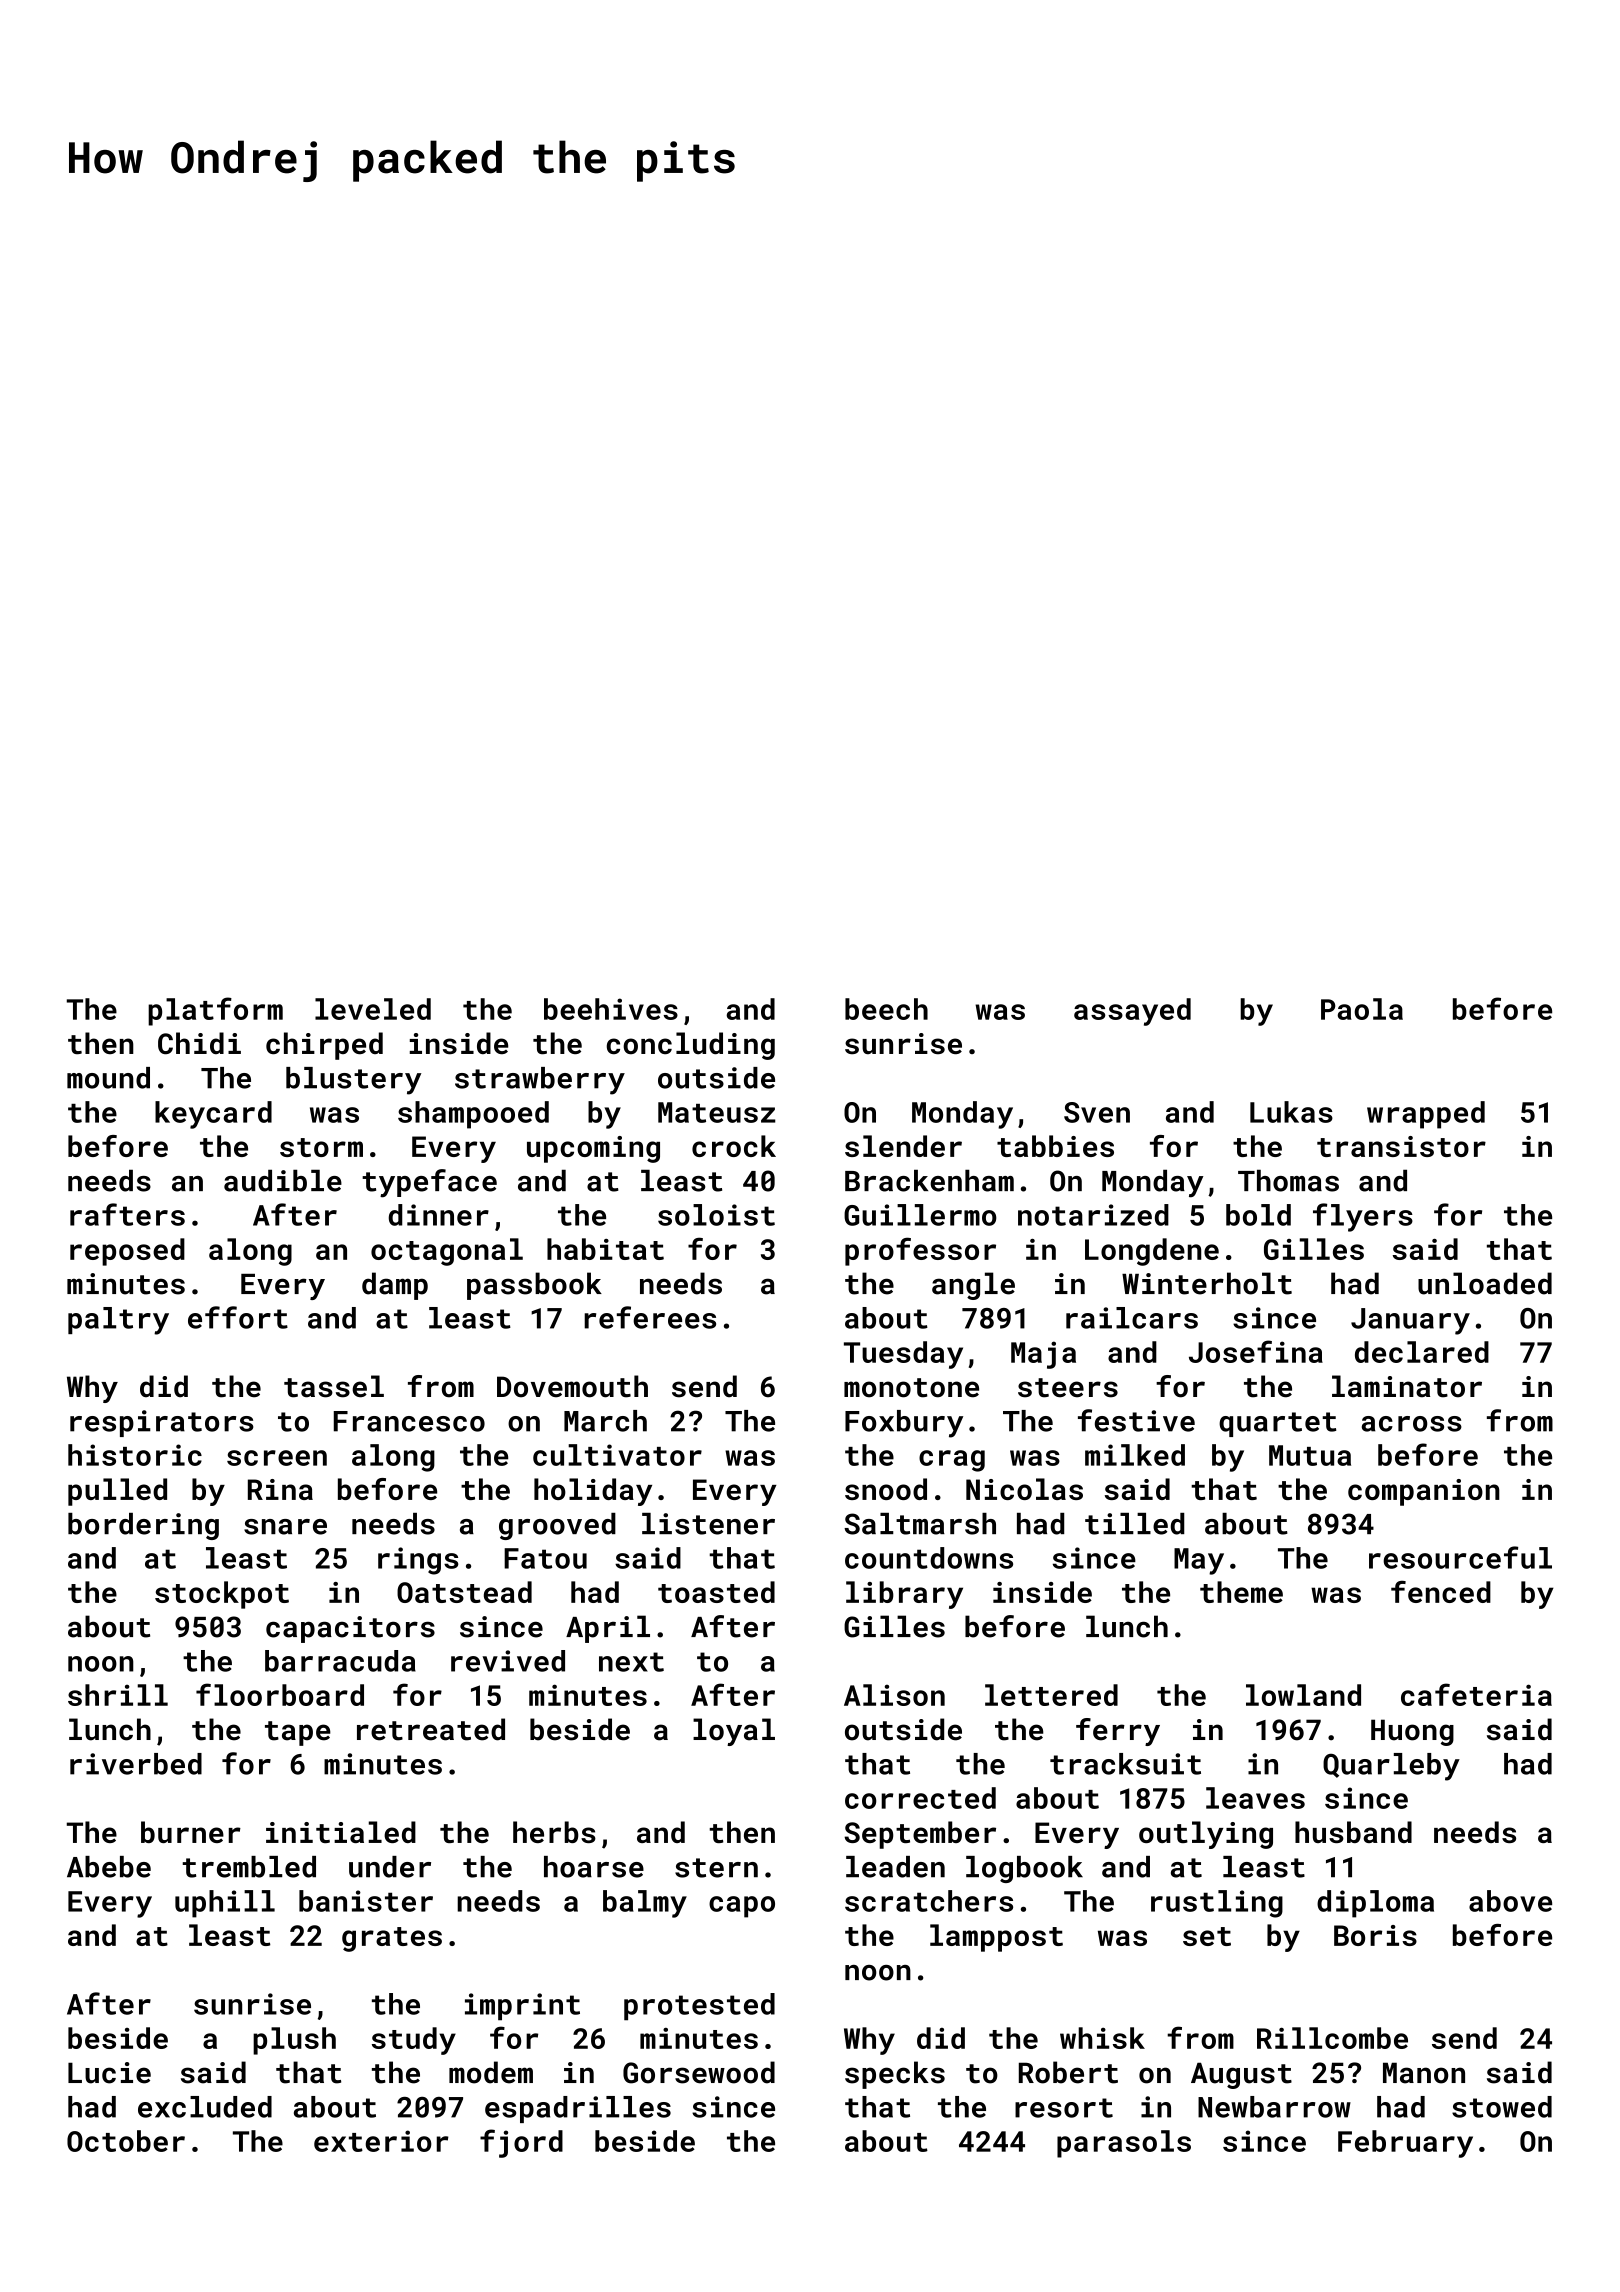  Describe the element at coordinates (920, 1251) in the image. I see `professor` at that location.
